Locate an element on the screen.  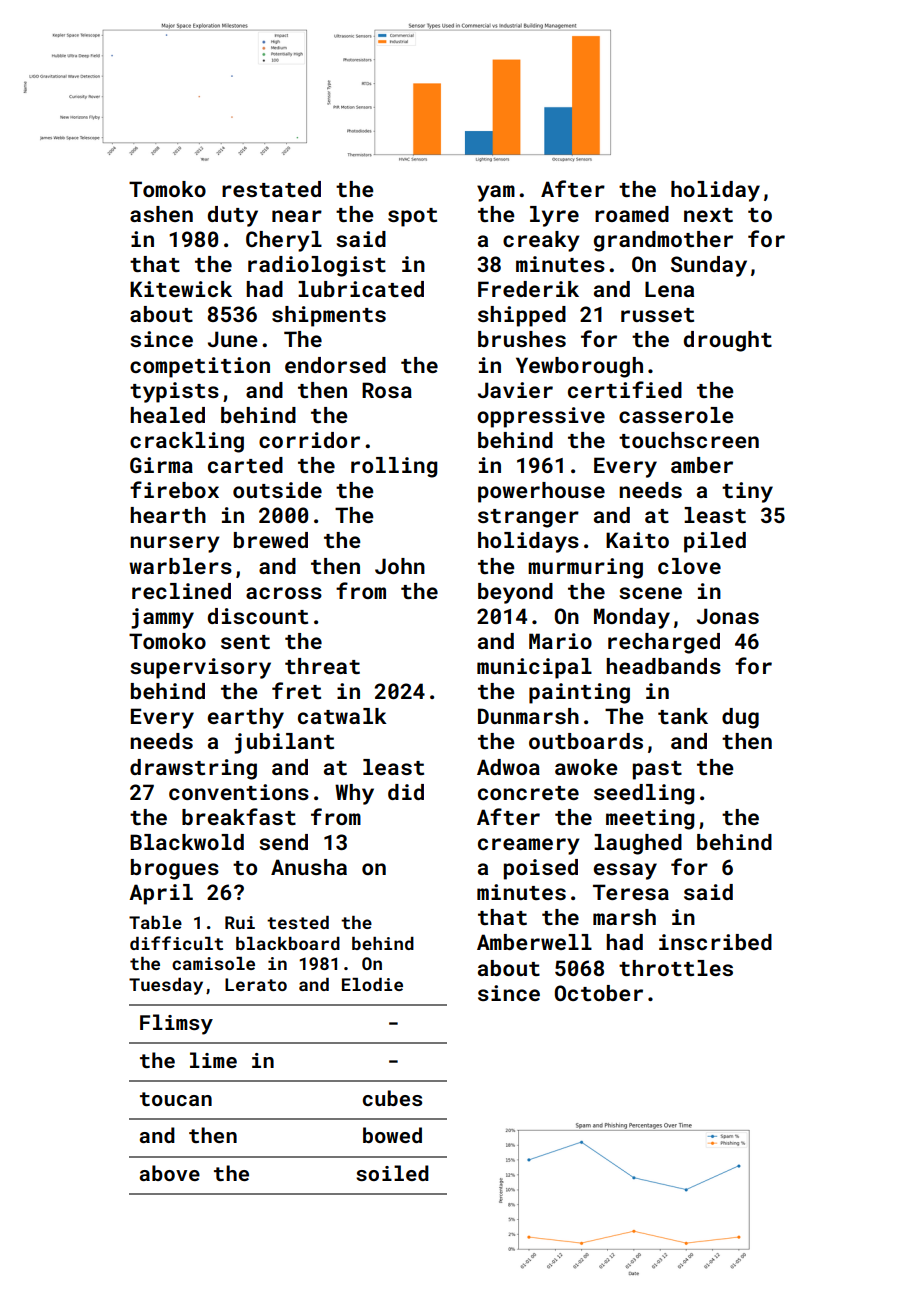
yam is located at coordinates (496, 193).
